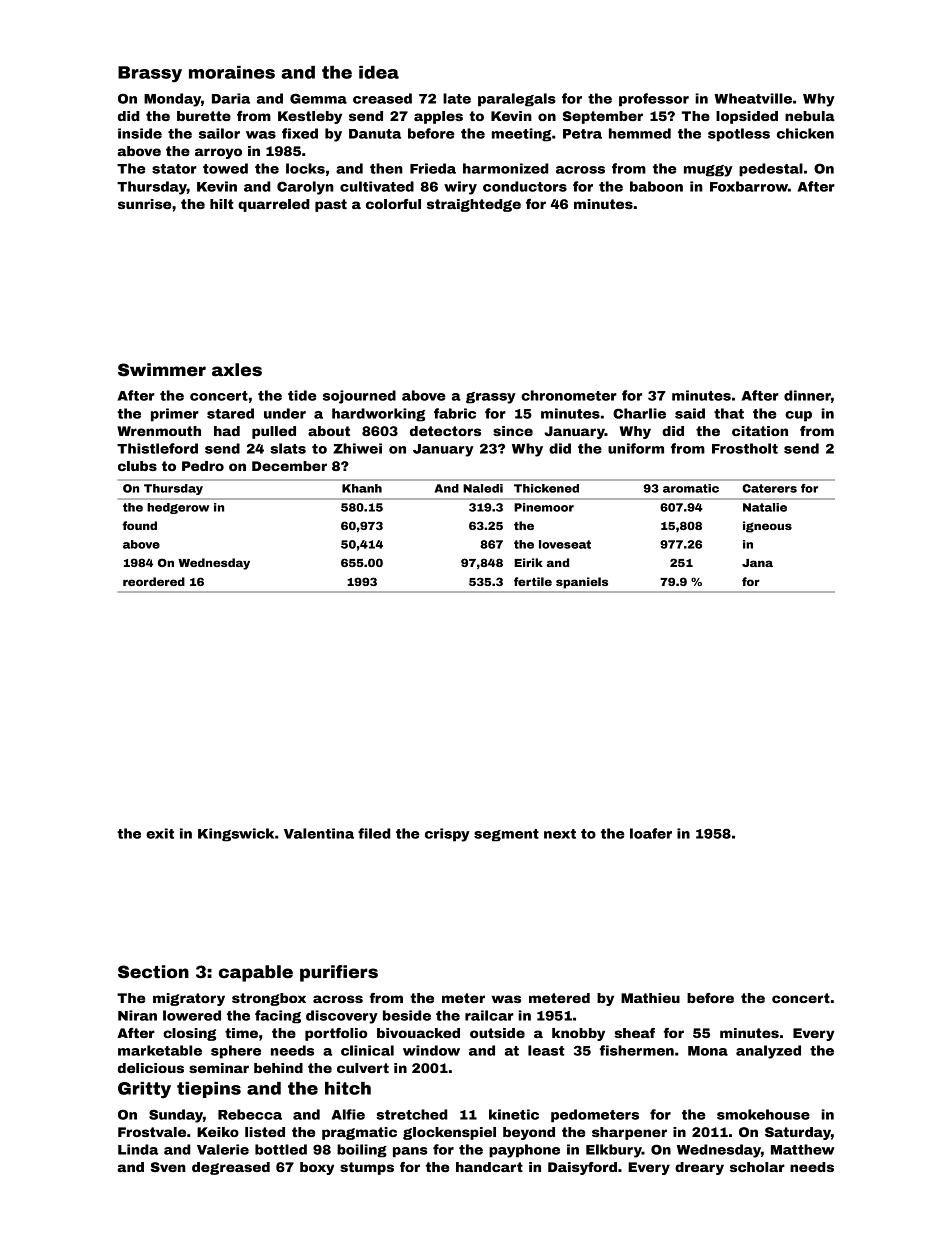 This page has width=952, height=1233. I want to click on exit, so click(160, 833).
